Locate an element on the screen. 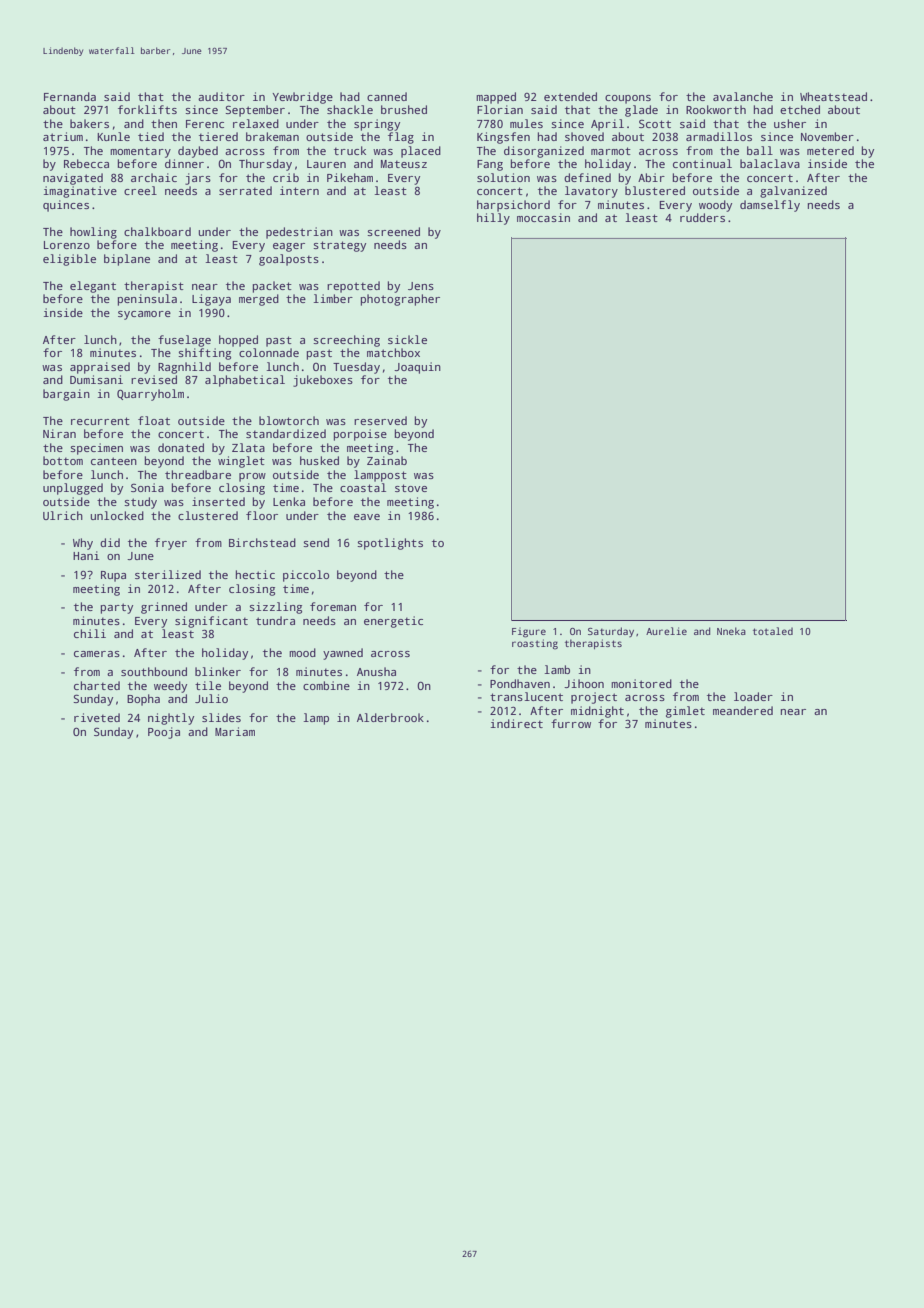 This screenshot has height=1308, width=924. spotlights is located at coordinates (390, 544).
